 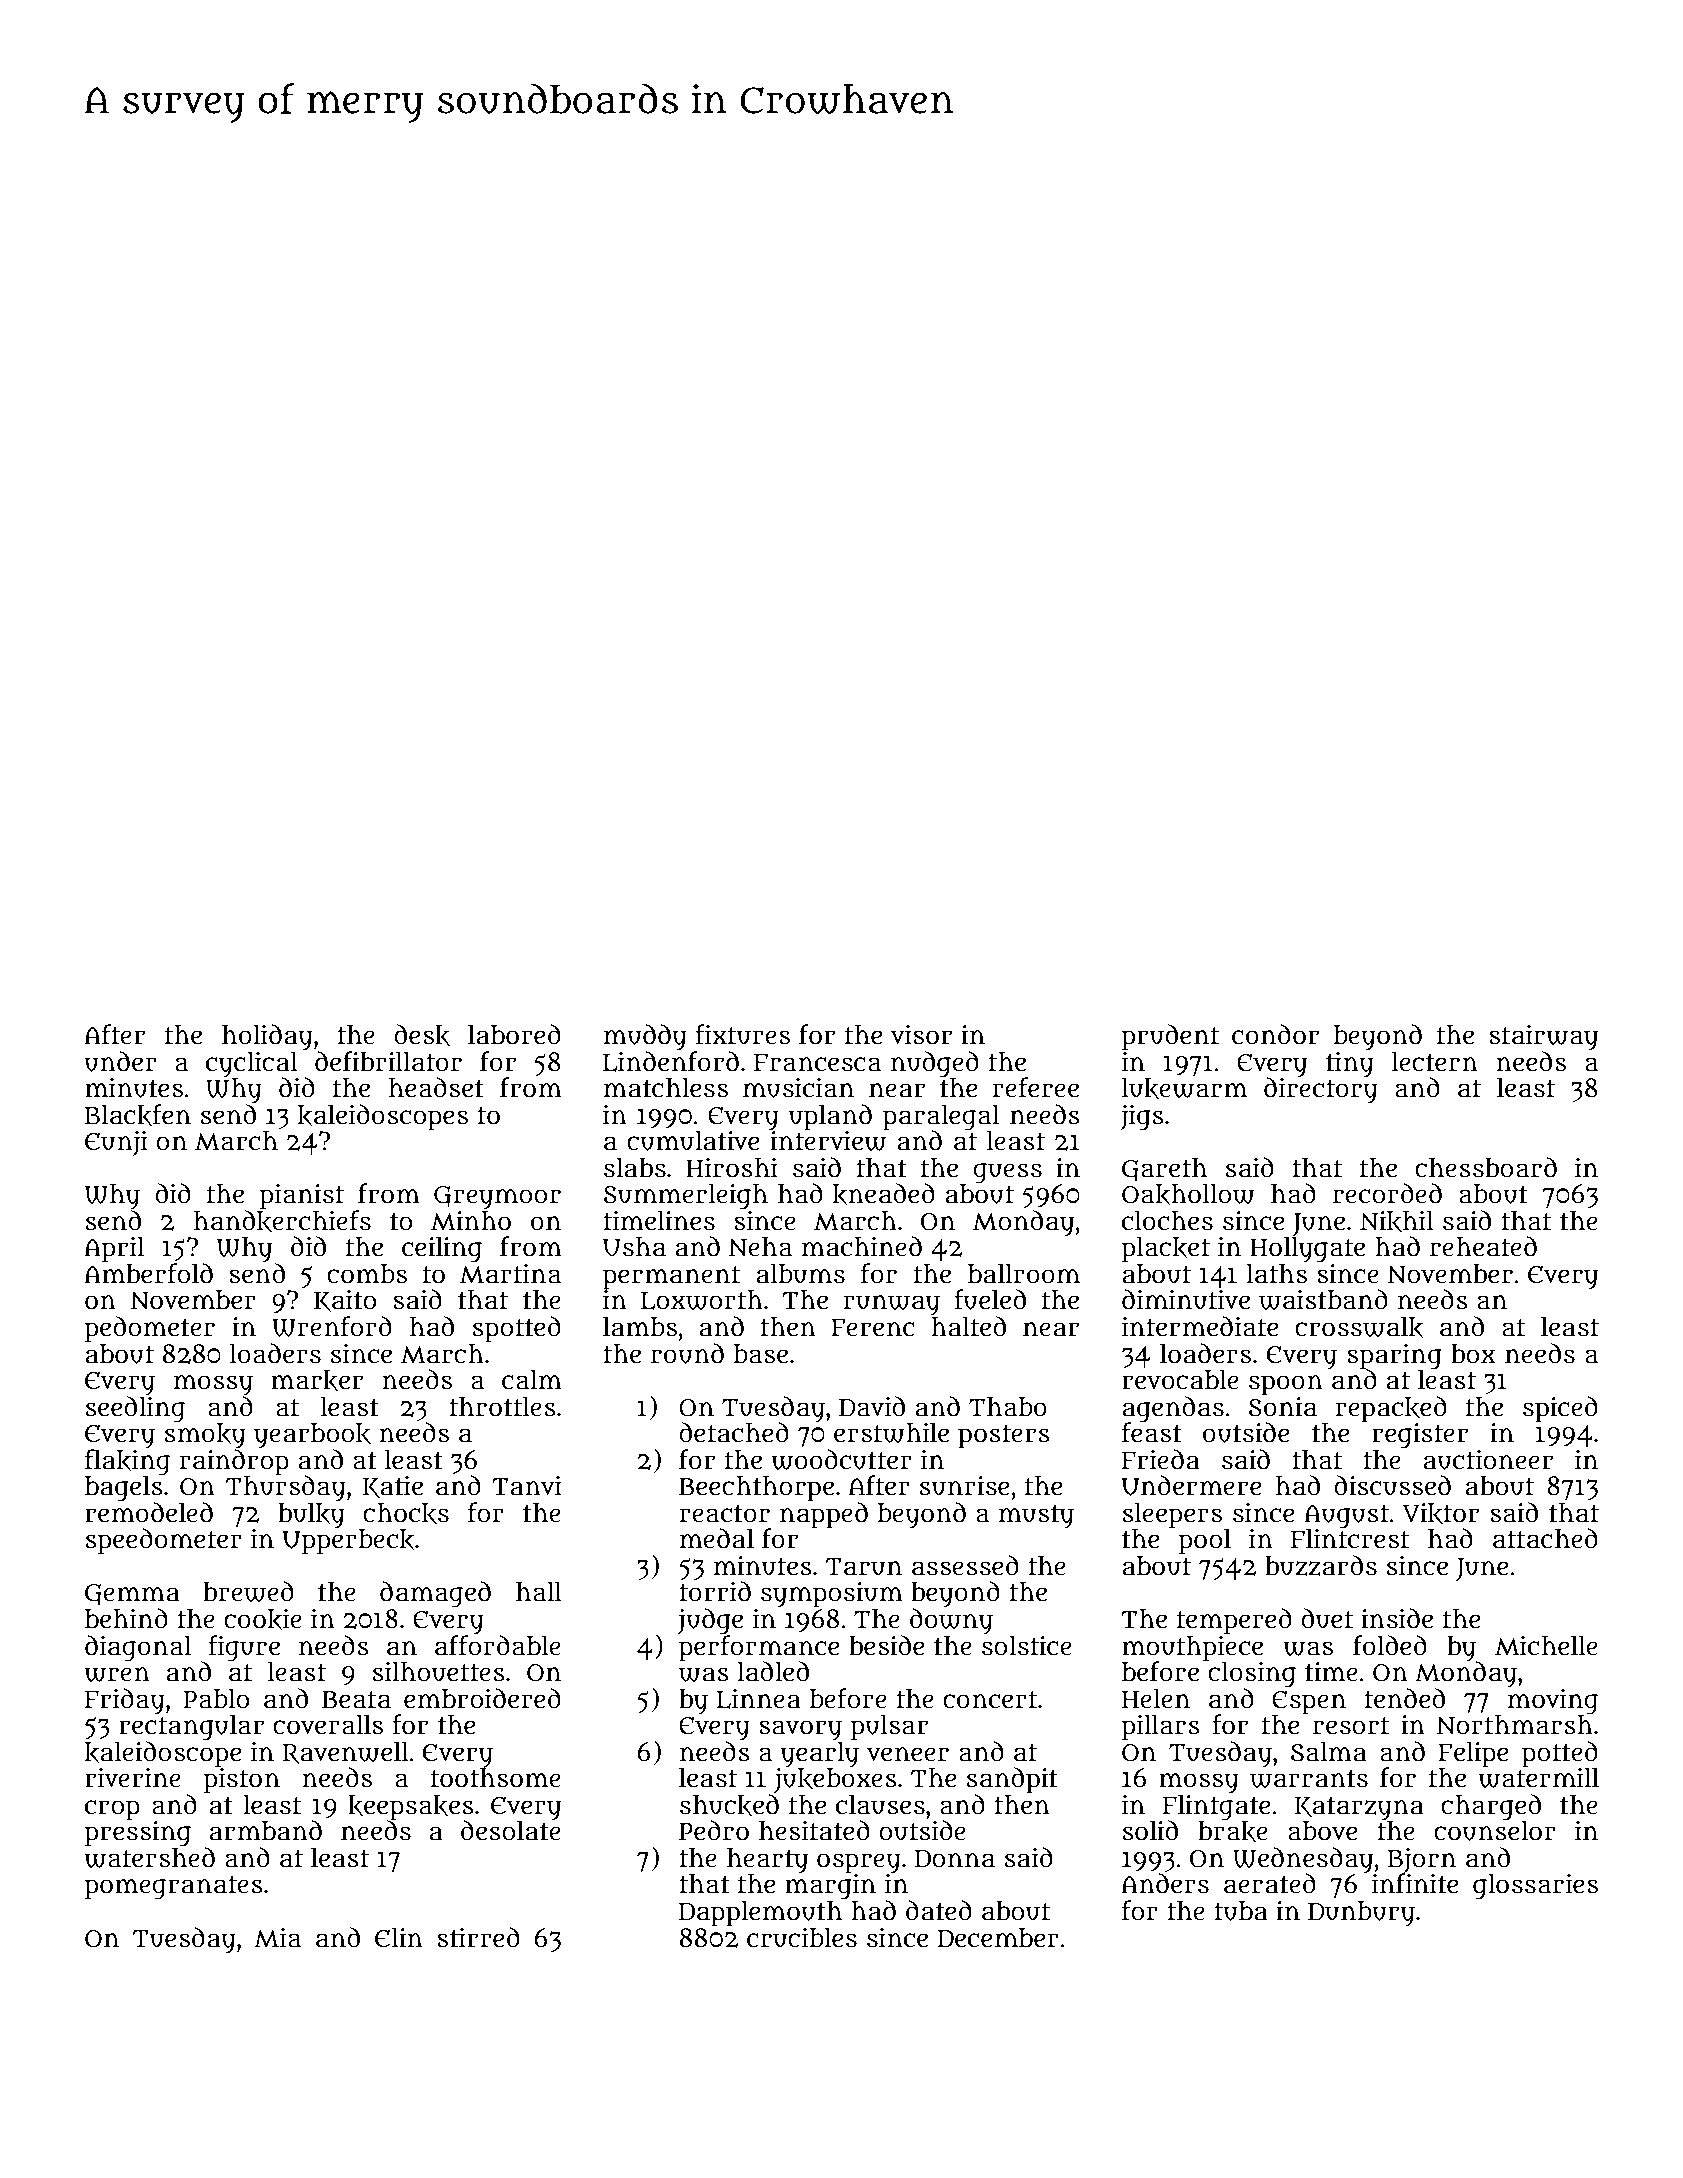 I want to click on detached, so click(x=734, y=1432).
